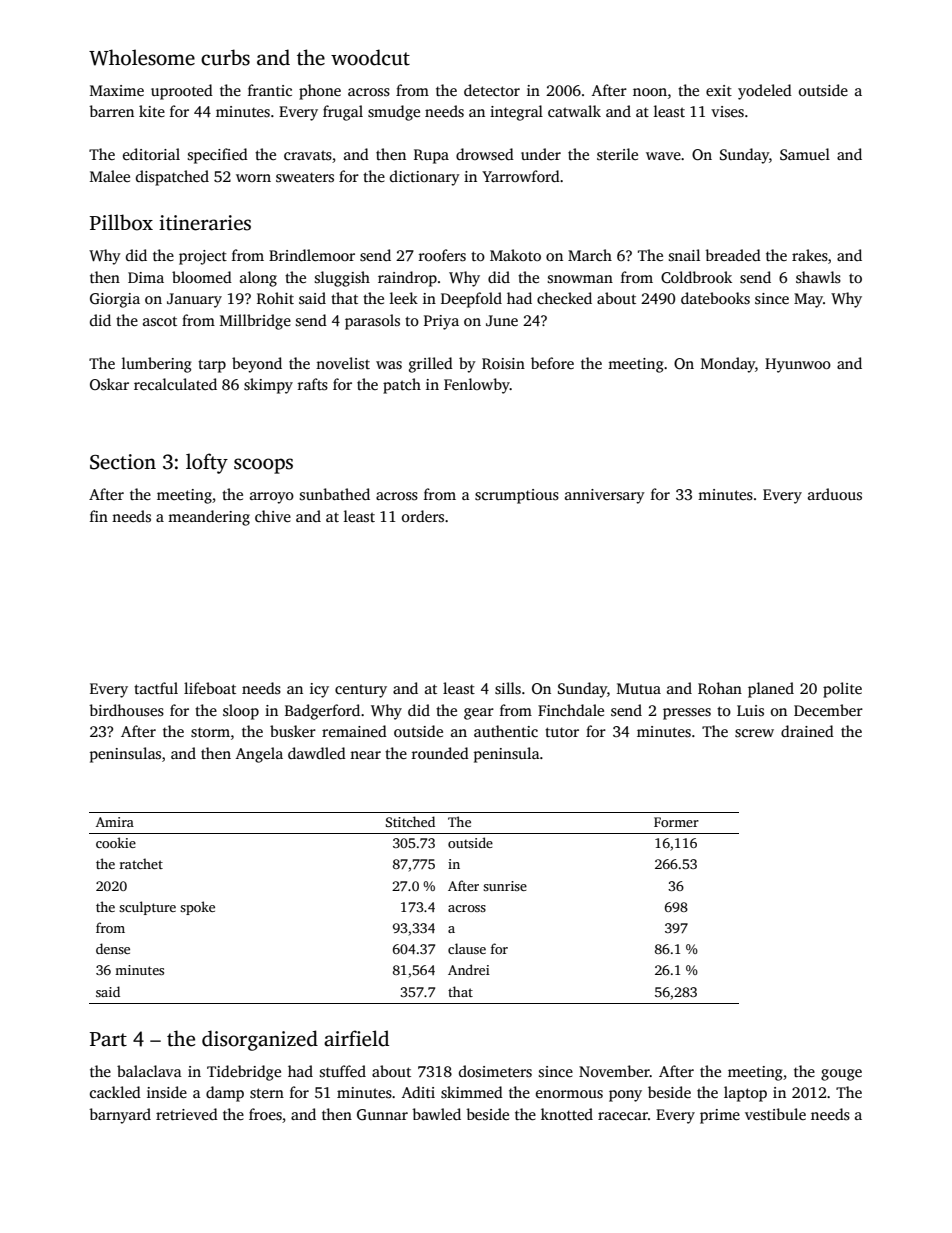 The image size is (952, 1233). Describe the element at coordinates (225, 57) in the screenshot. I see `curbs` at that location.
